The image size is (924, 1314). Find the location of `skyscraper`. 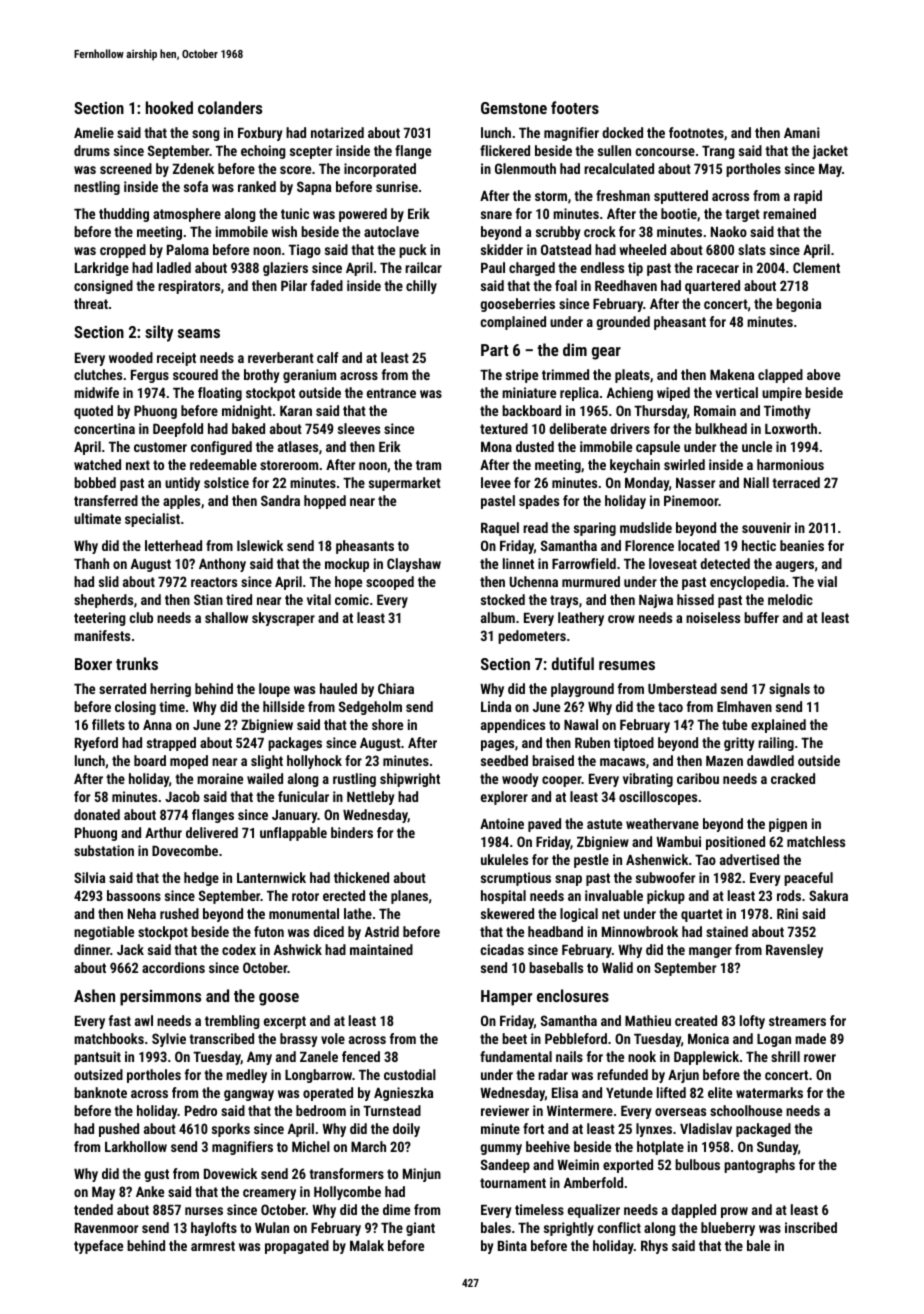

skyscraper is located at coordinates (283, 619).
